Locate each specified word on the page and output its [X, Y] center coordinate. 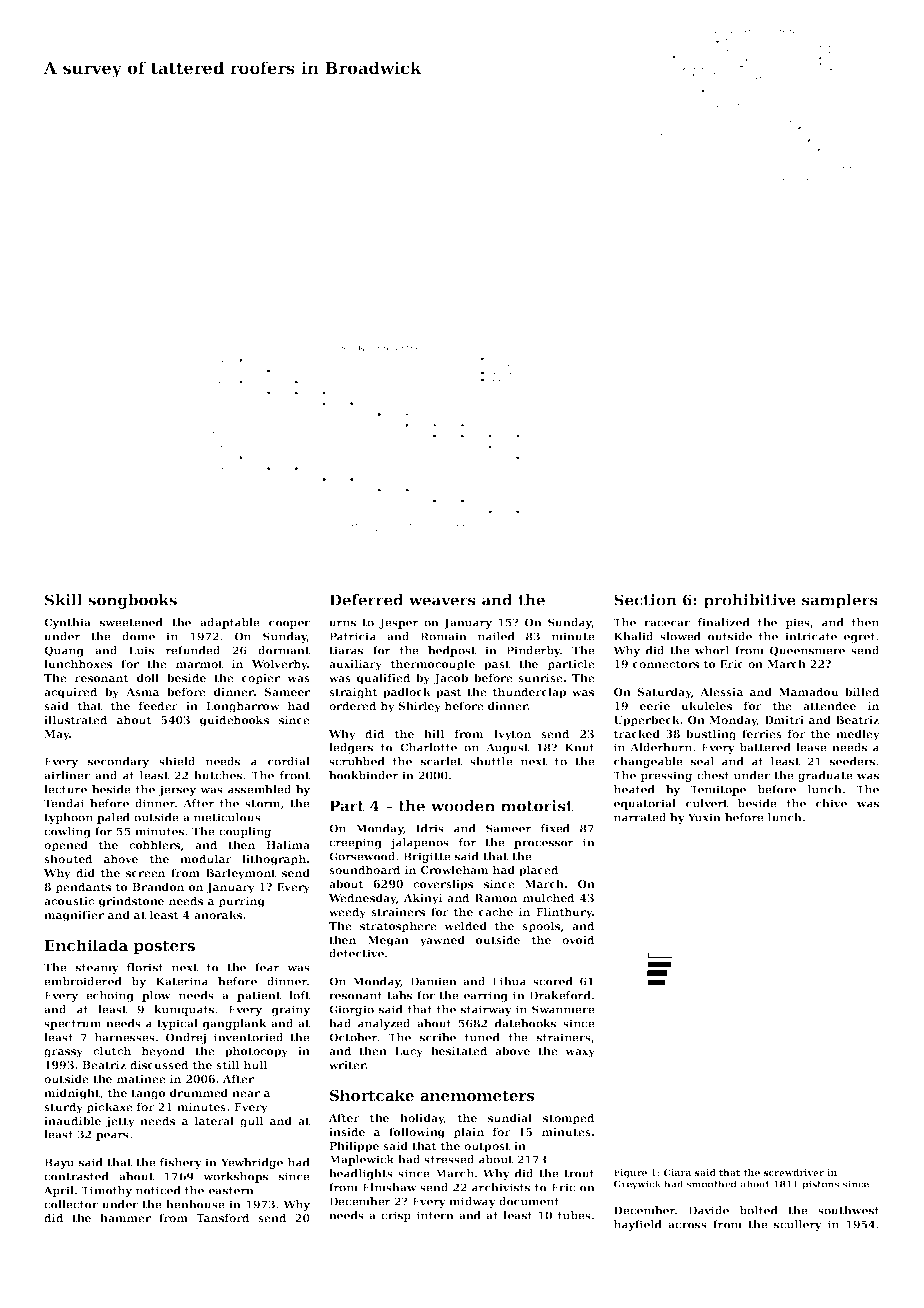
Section [645, 600]
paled [113, 818]
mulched [549, 897]
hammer [125, 1217]
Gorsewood [362, 856]
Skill [64, 600]
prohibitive [750, 601]
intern [435, 1215]
